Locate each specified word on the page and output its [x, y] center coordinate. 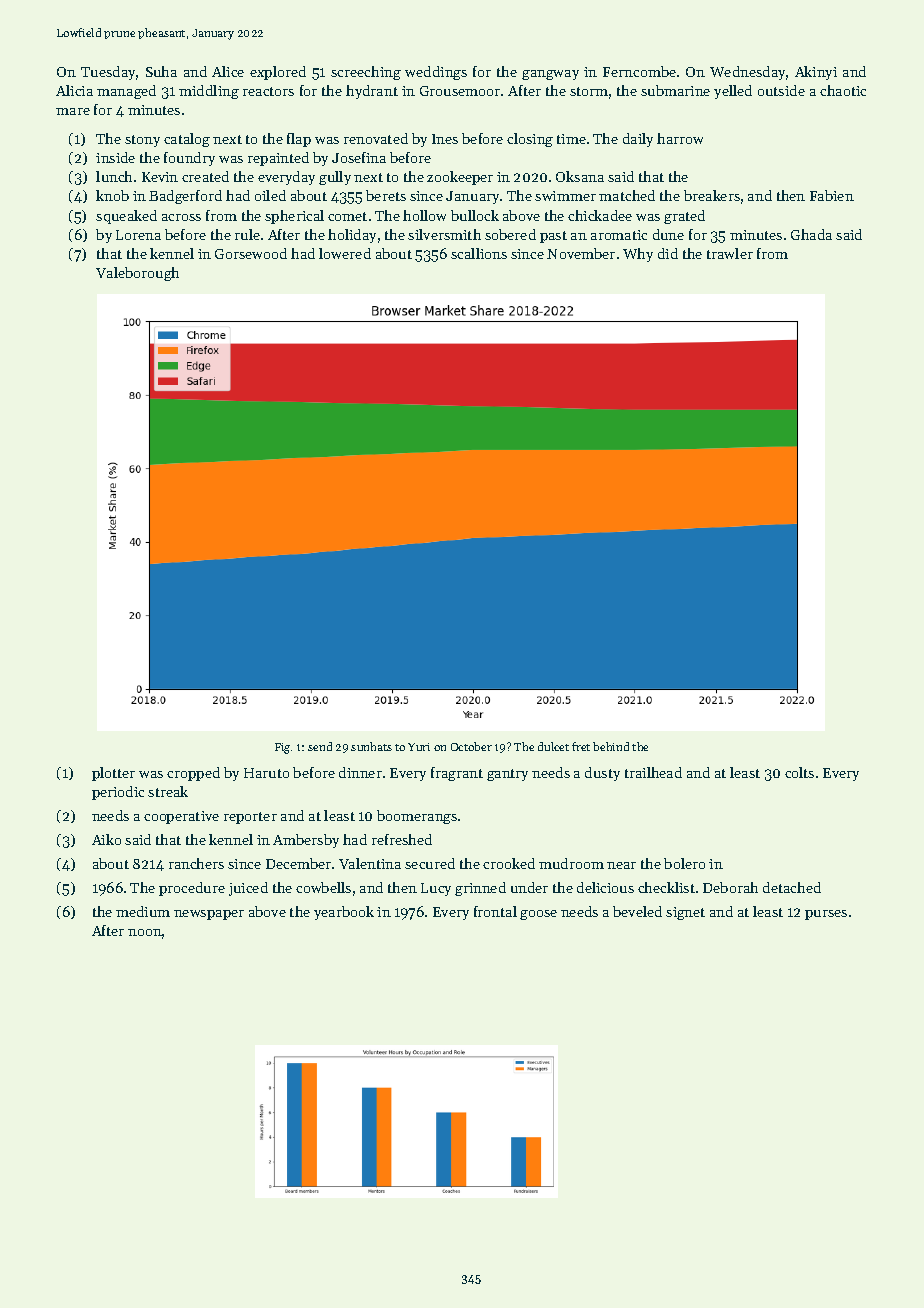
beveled [637, 911]
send [320, 746]
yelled [733, 92]
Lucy [436, 889]
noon [145, 932]
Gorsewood [251, 253]
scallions [479, 253]
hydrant [372, 92]
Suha [161, 71]
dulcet [553, 746]
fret [581, 746]
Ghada [811, 234]
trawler [730, 253]
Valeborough [137, 274]
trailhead [653, 772]
